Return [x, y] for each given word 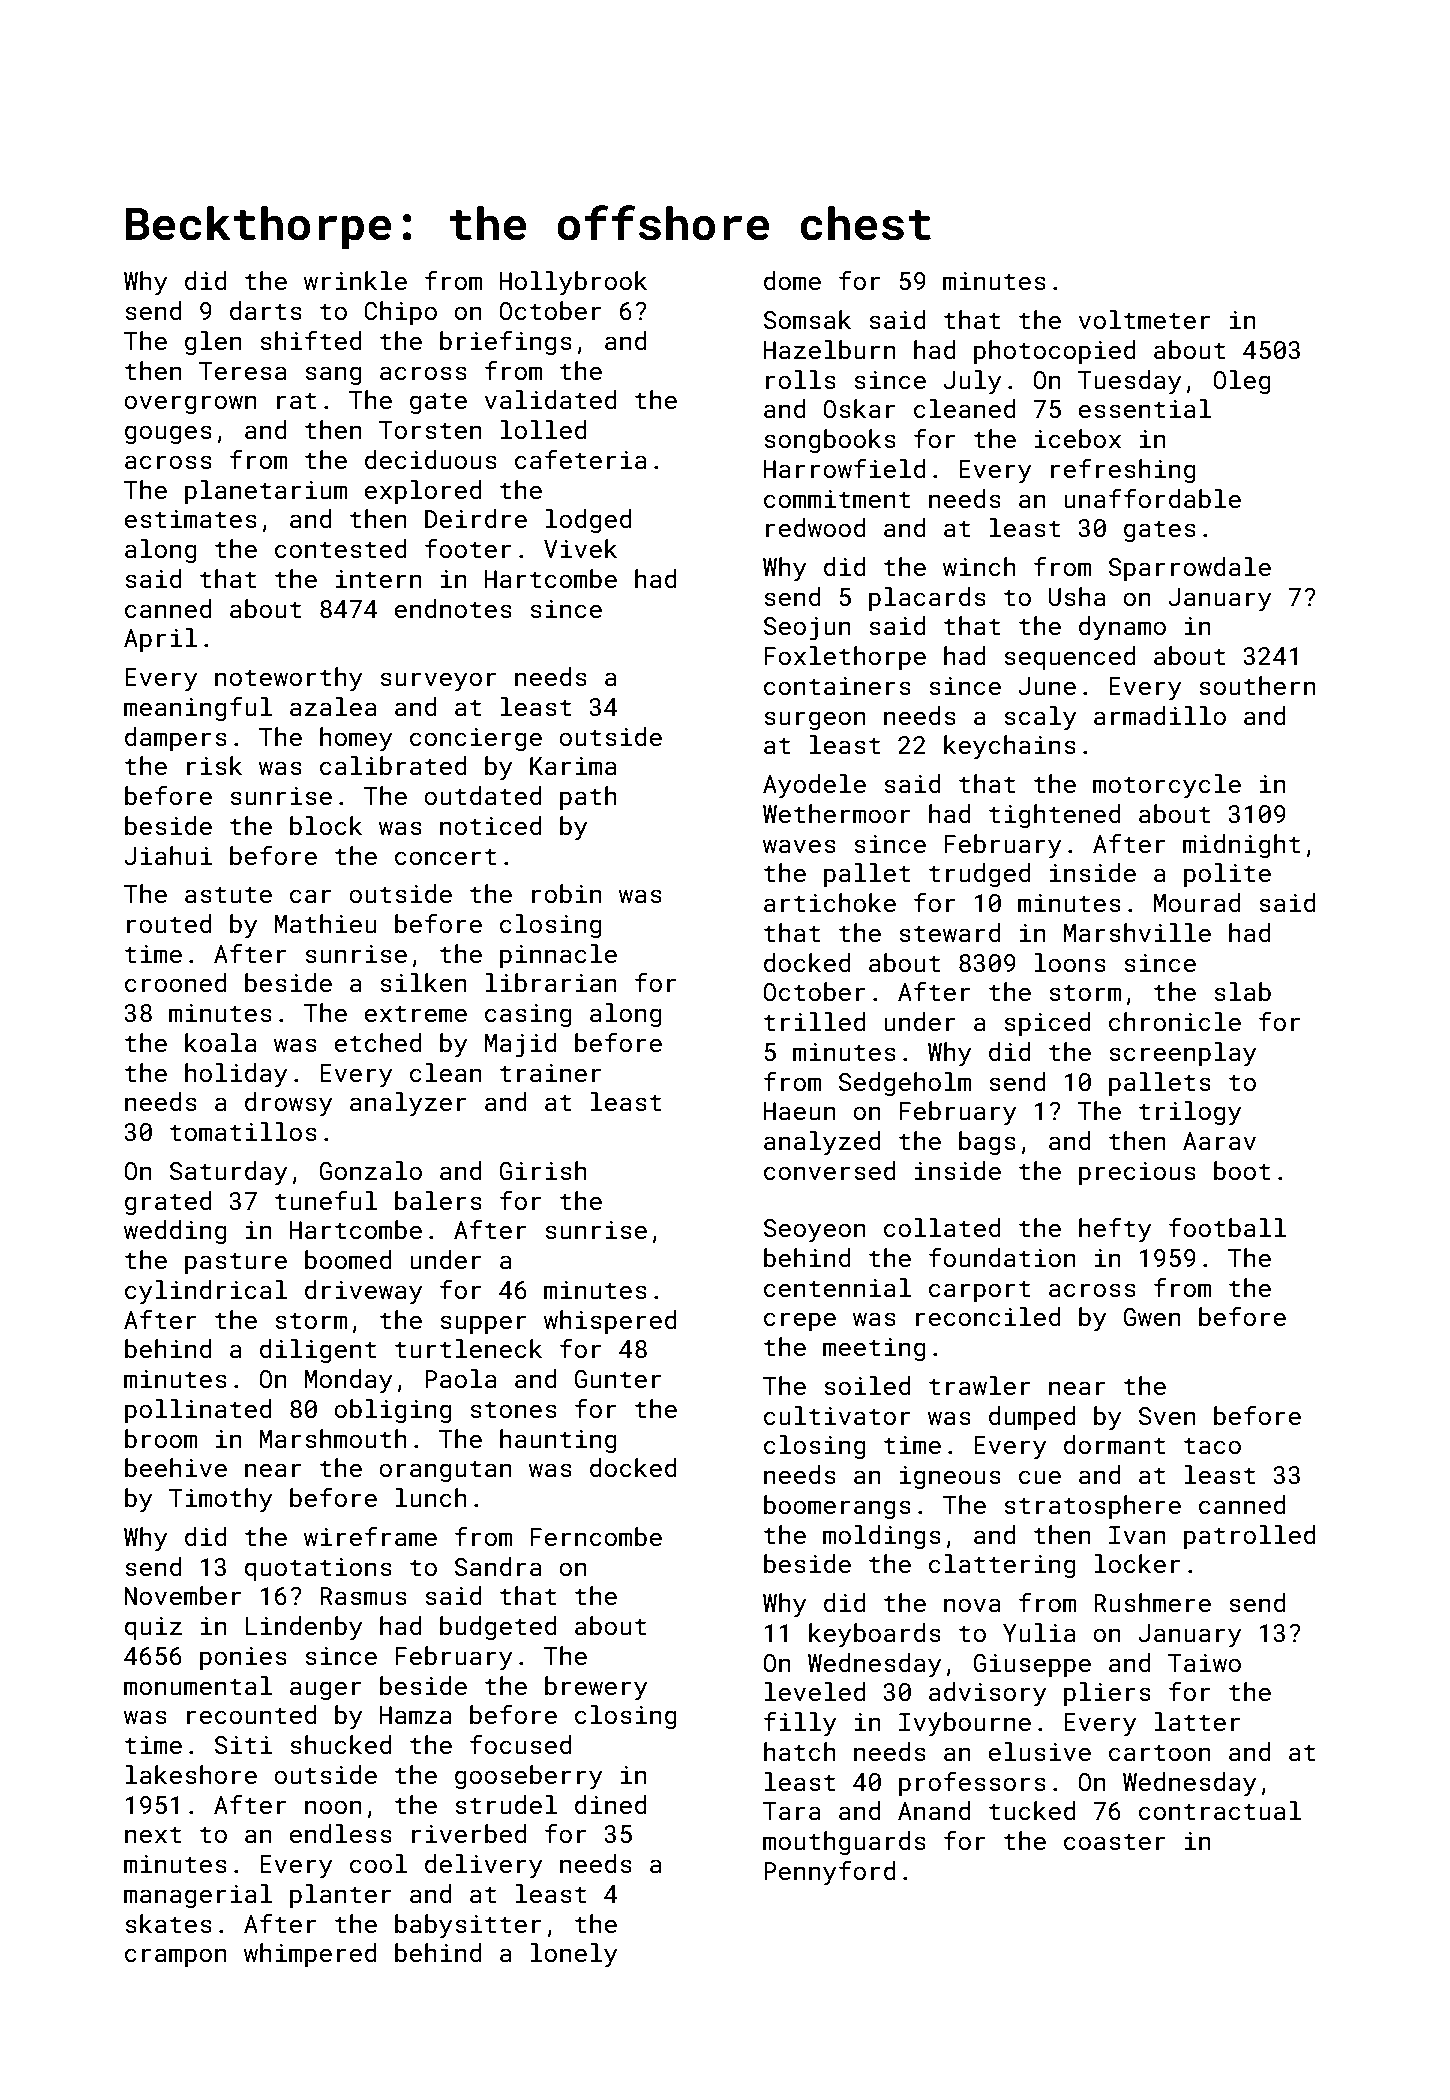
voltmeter [1144, 320]
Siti [243, 1745]
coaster [1115, 1842]
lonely [573, 1955]
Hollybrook [573, 283]
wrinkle [355, 281]
